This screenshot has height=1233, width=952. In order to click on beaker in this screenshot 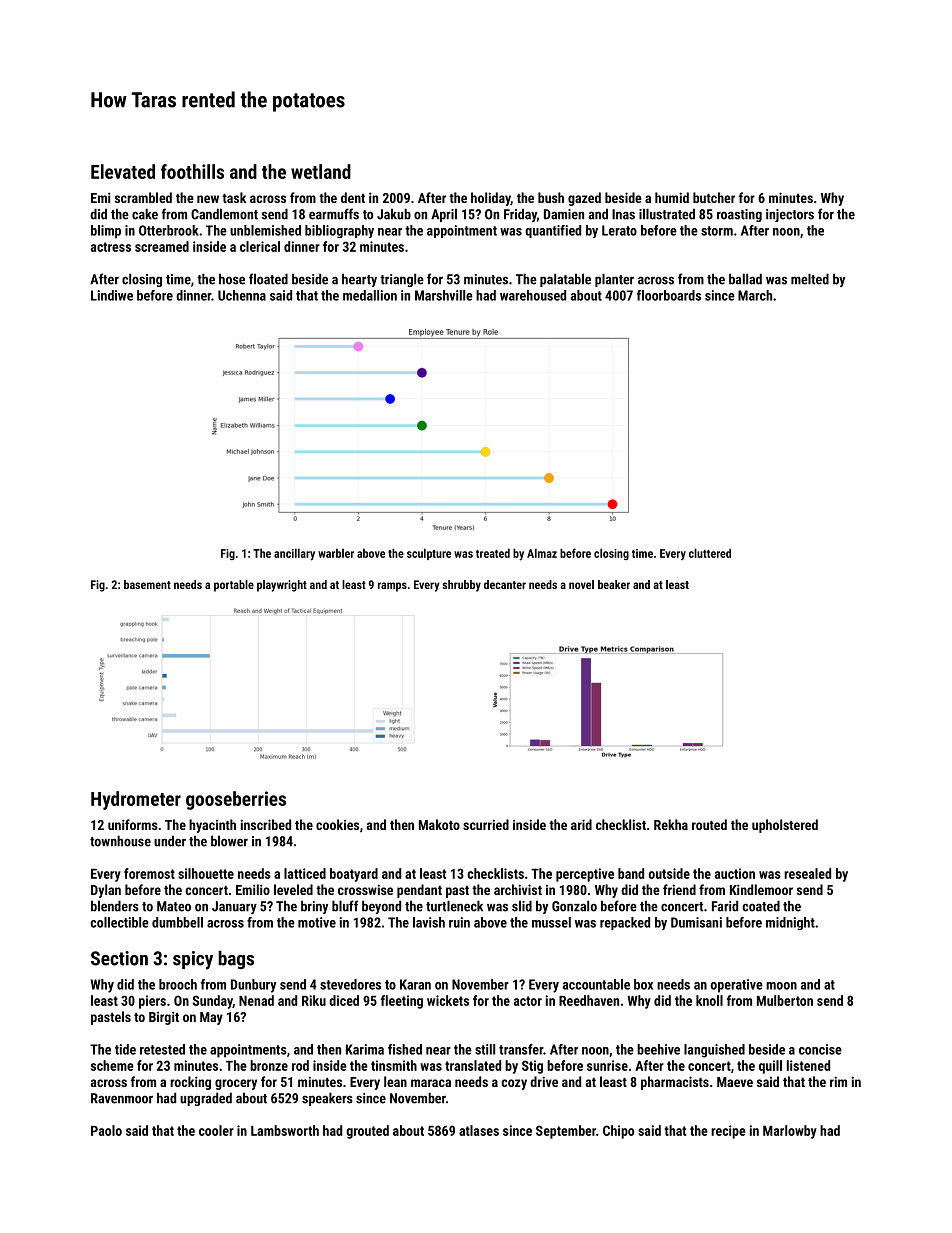, I will do `click(614, 584)`.
